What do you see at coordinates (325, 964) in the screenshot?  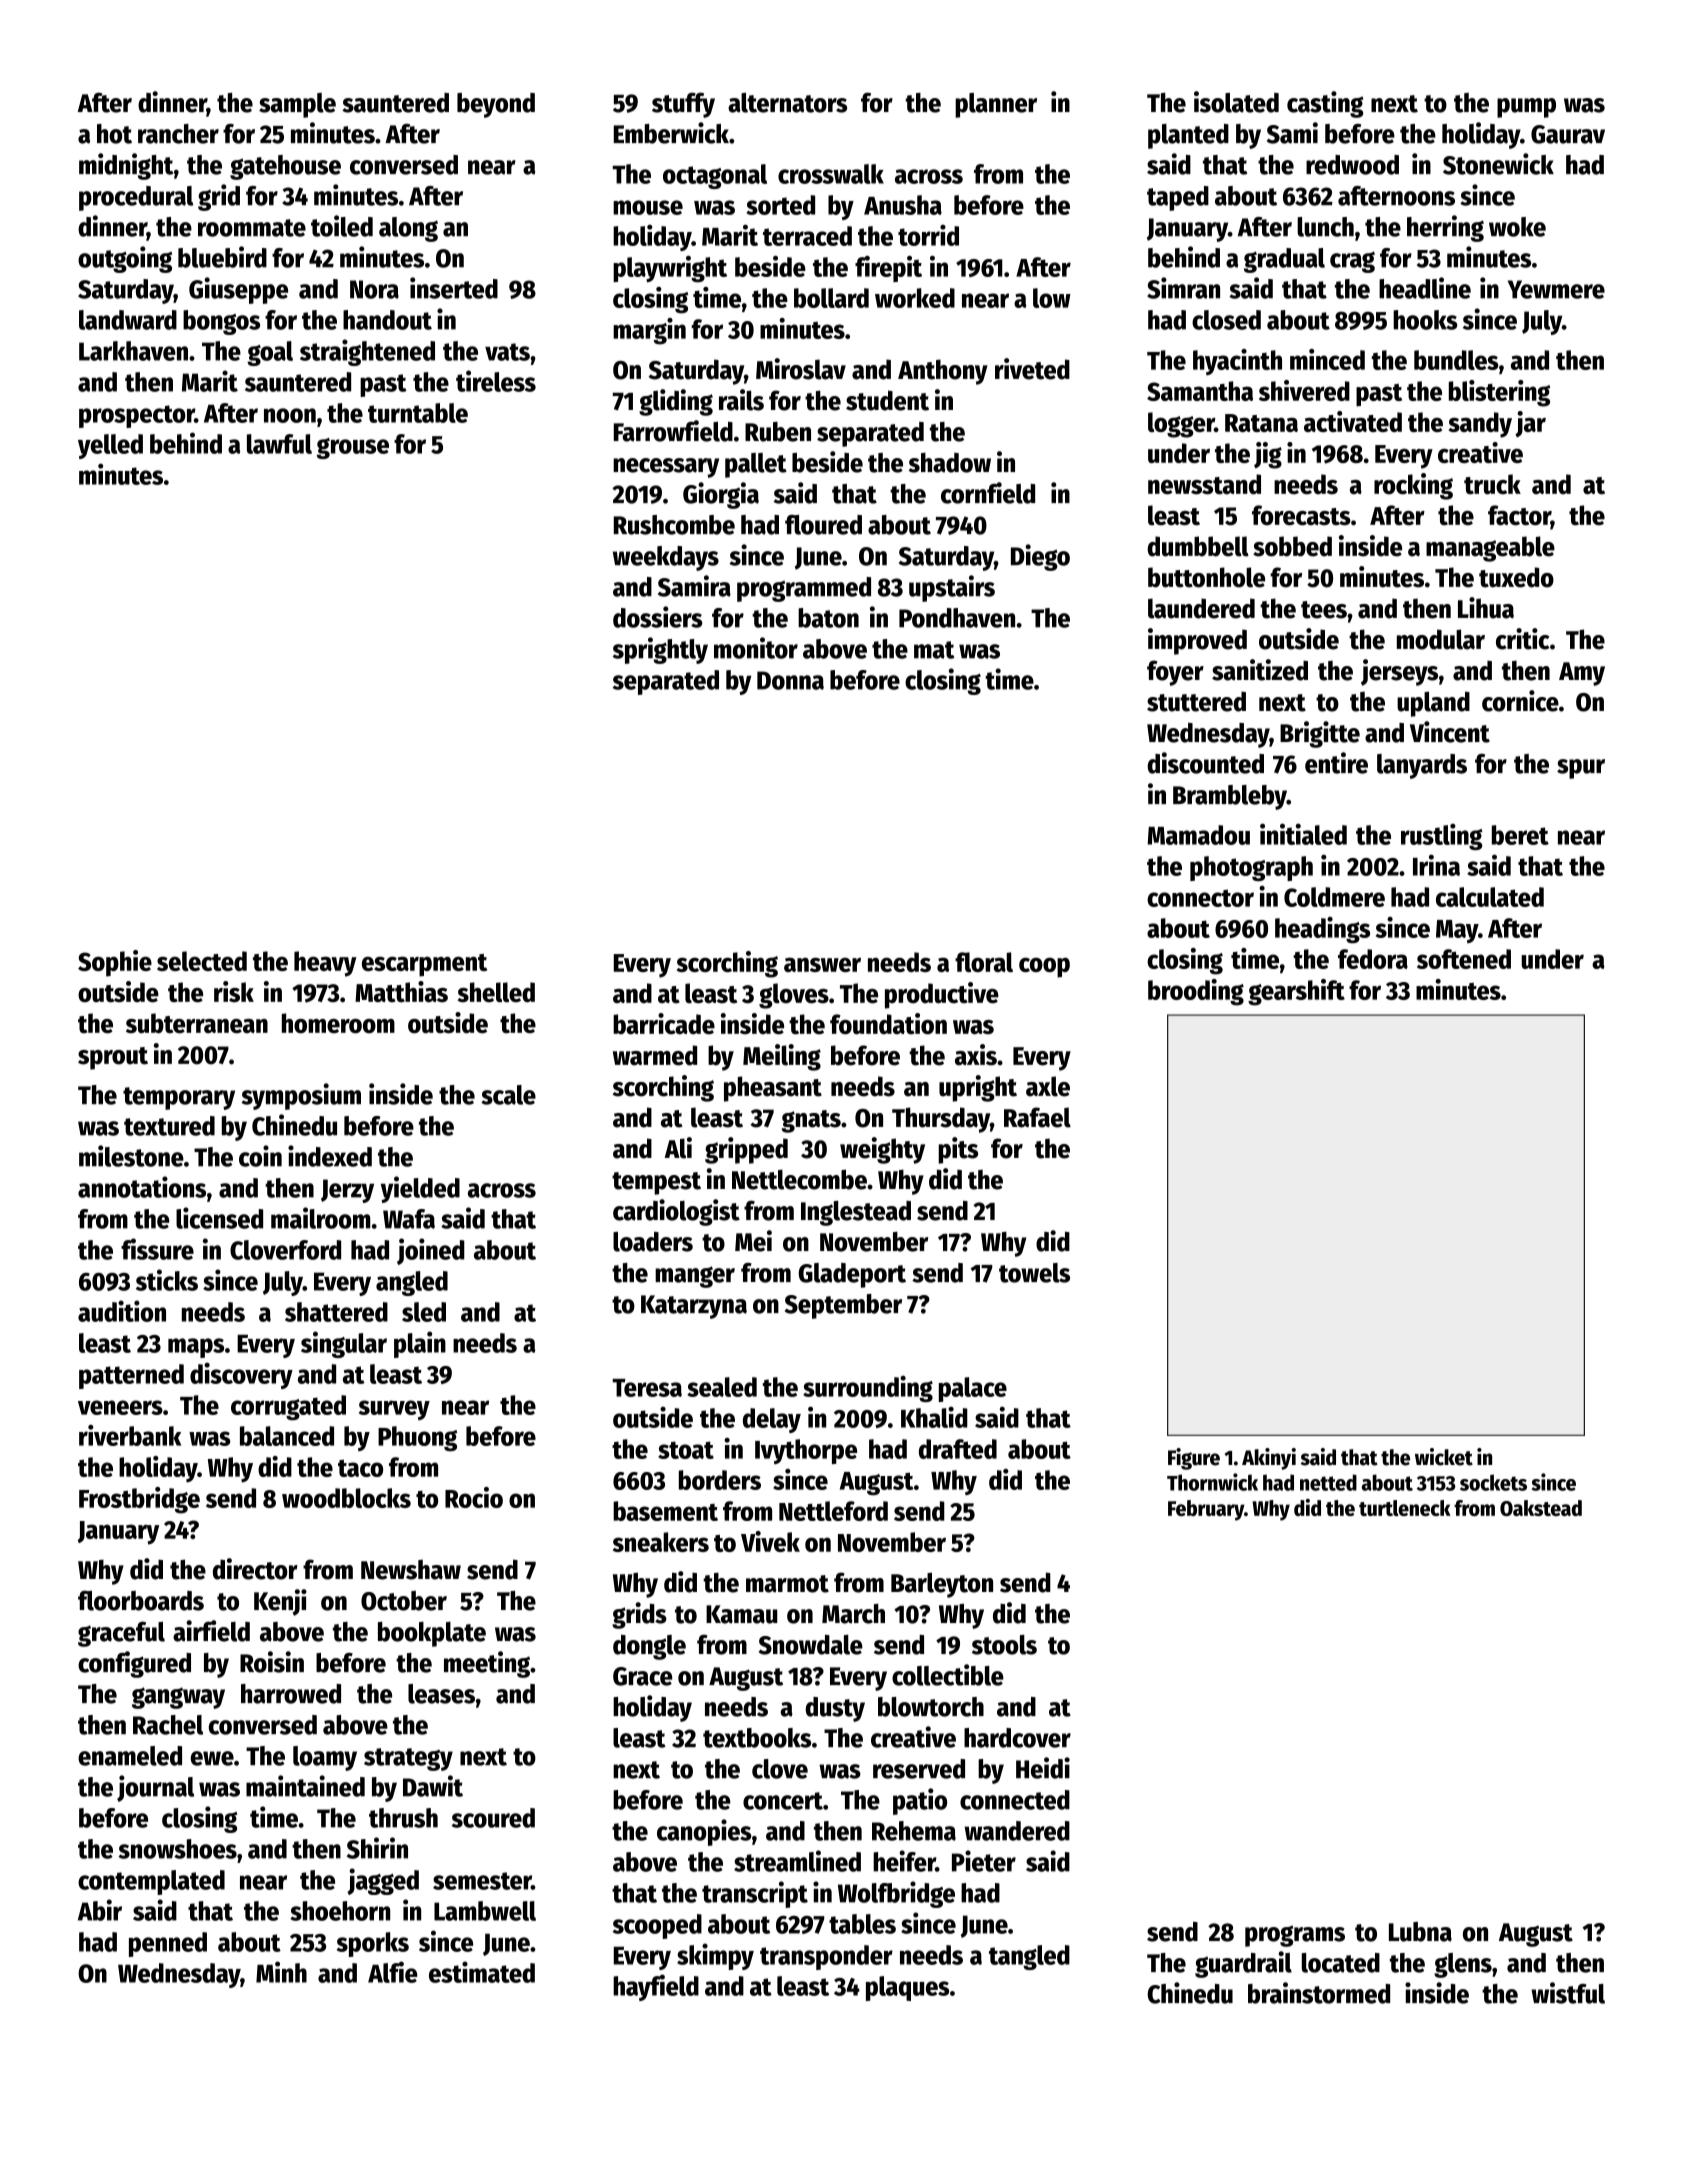 I see `heavy` at bounding box center [325, 964].
